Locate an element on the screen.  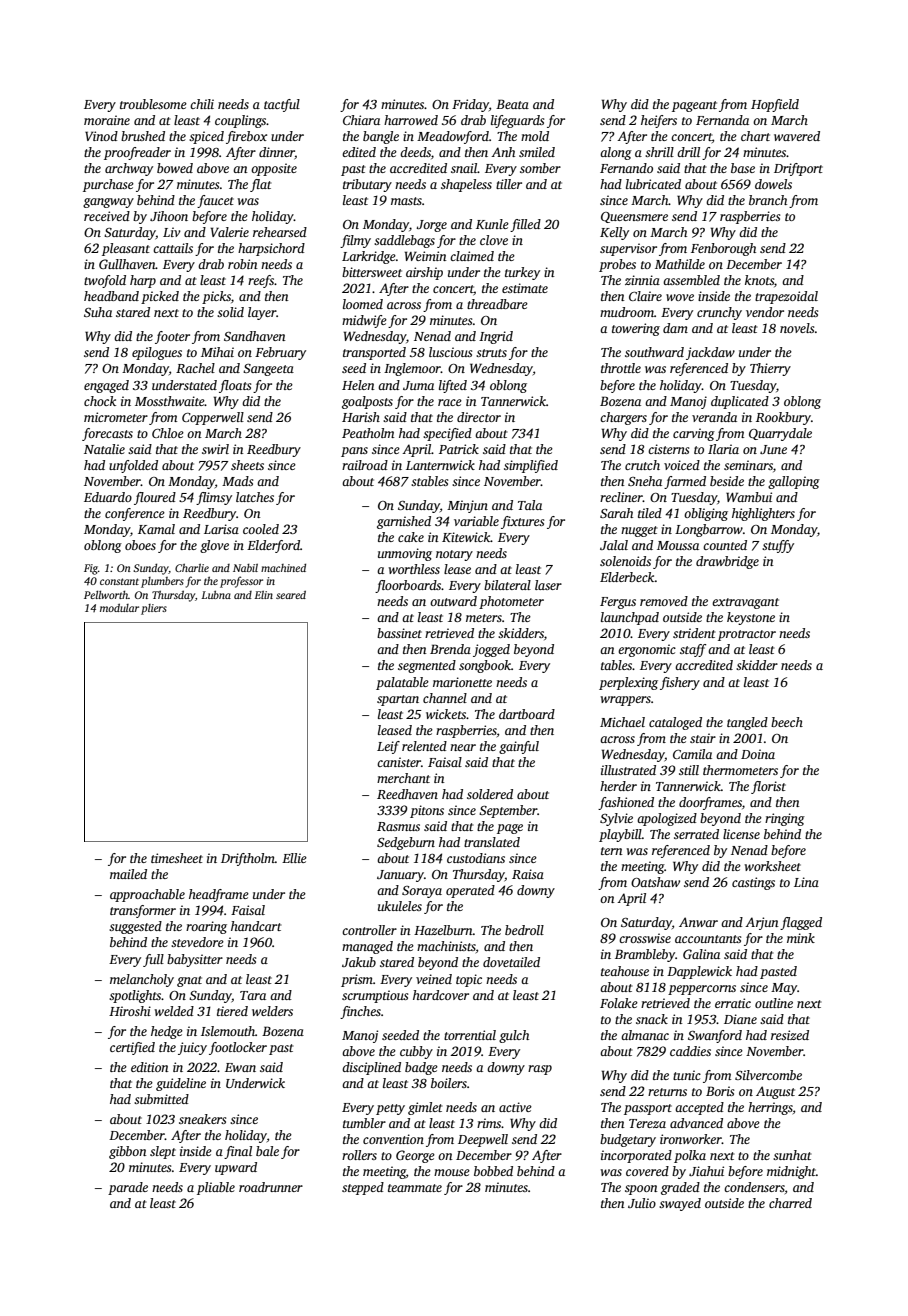
beech is located at coordinates (787, 722).
